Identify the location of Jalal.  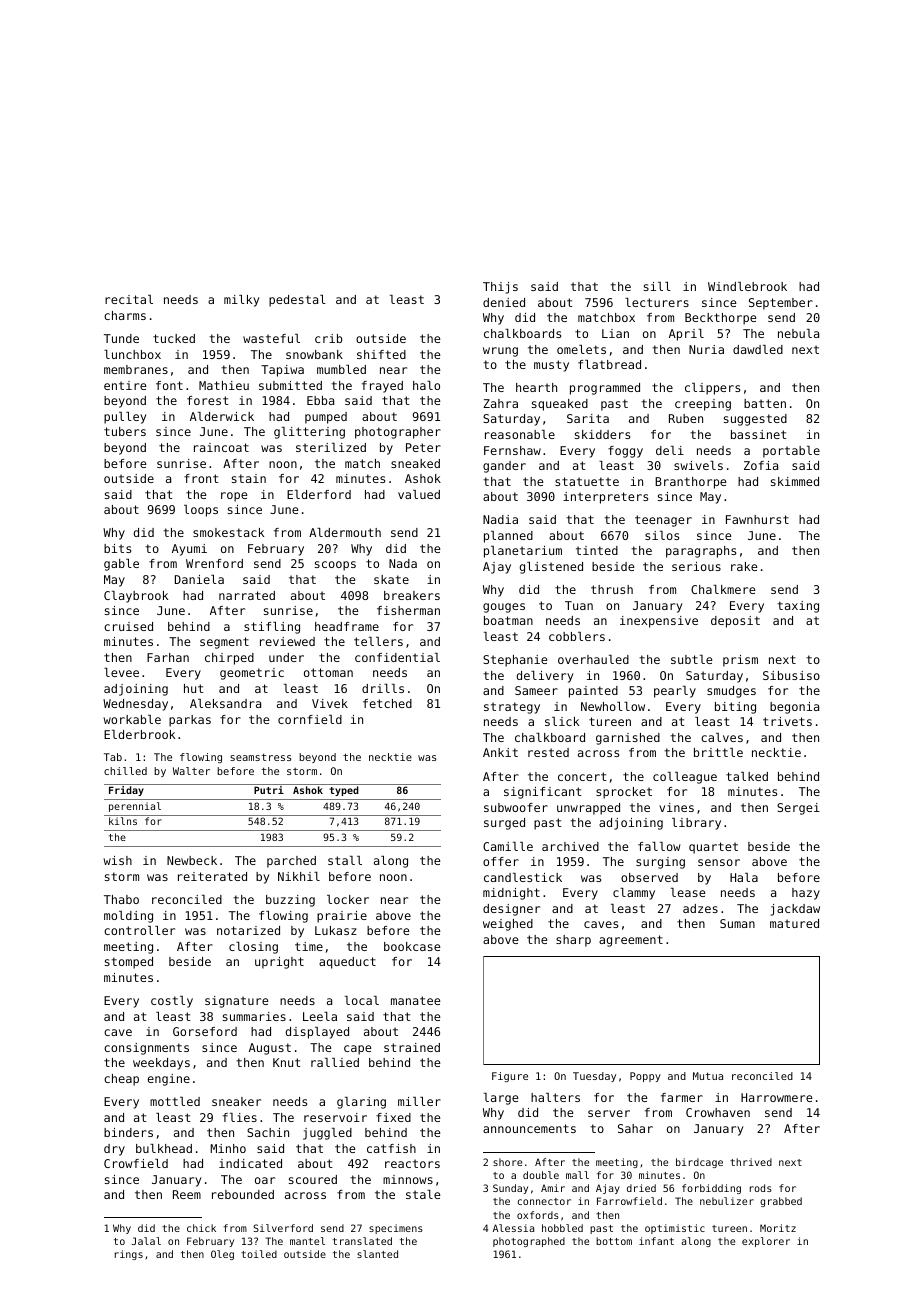
(146, 1241).
